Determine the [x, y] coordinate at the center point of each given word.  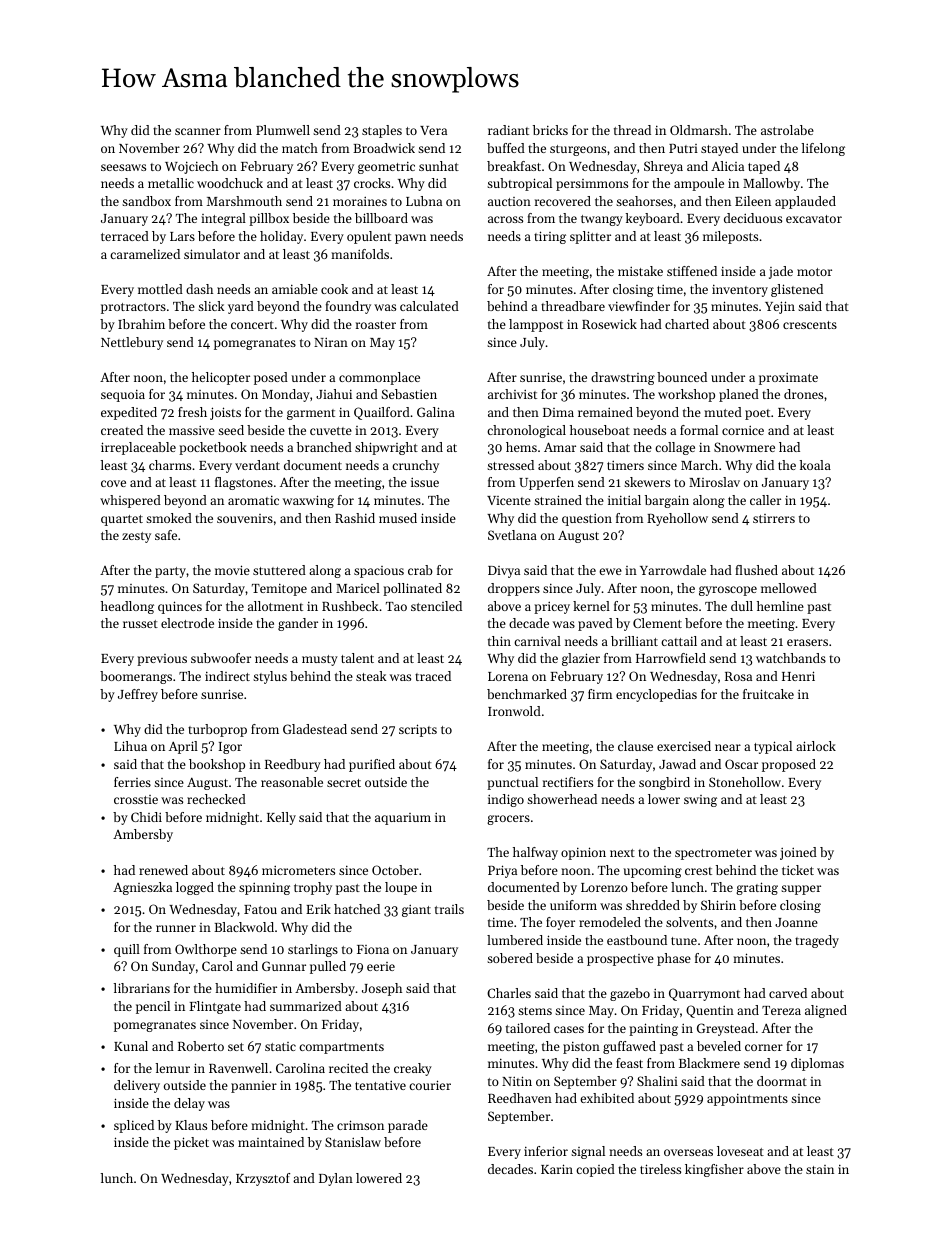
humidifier [246, 988]
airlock [816, 746]
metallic [171, 183]
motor [814, 272]
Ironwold [514, 711]
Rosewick [609, 324]
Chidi [146, 817]
